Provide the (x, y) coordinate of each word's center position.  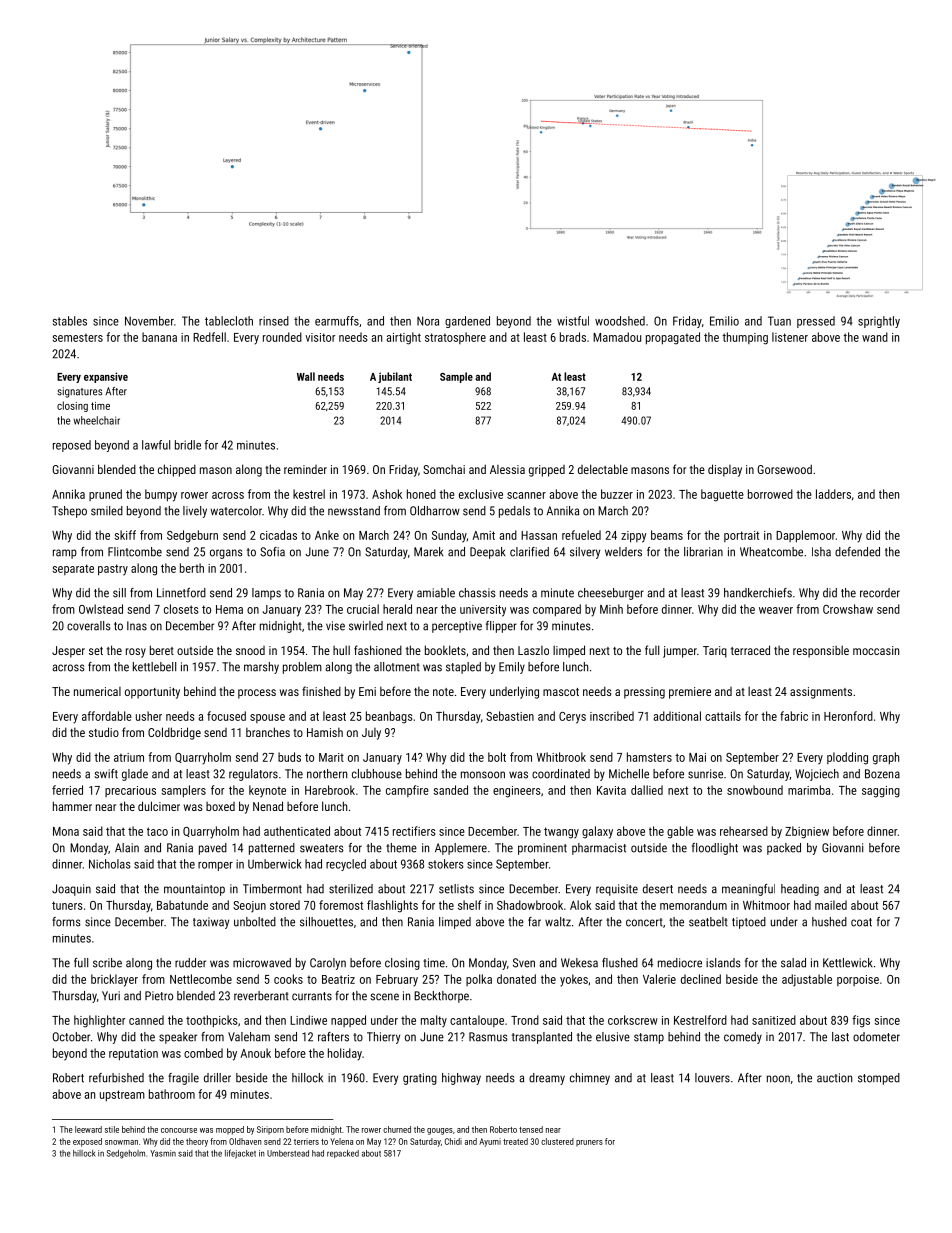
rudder (190, 963)
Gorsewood (784, 469)
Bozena (882, 774)
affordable (107, 716)
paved (213, 849)
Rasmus (488, 1037)
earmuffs (337, 321)
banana (159, 337)
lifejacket (240, 1154)
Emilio (724, 321)
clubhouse (377, 774)
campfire (407, 791)
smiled (107, 511)
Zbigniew (807, 832)
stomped (879, 1079)
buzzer (617, 494)
